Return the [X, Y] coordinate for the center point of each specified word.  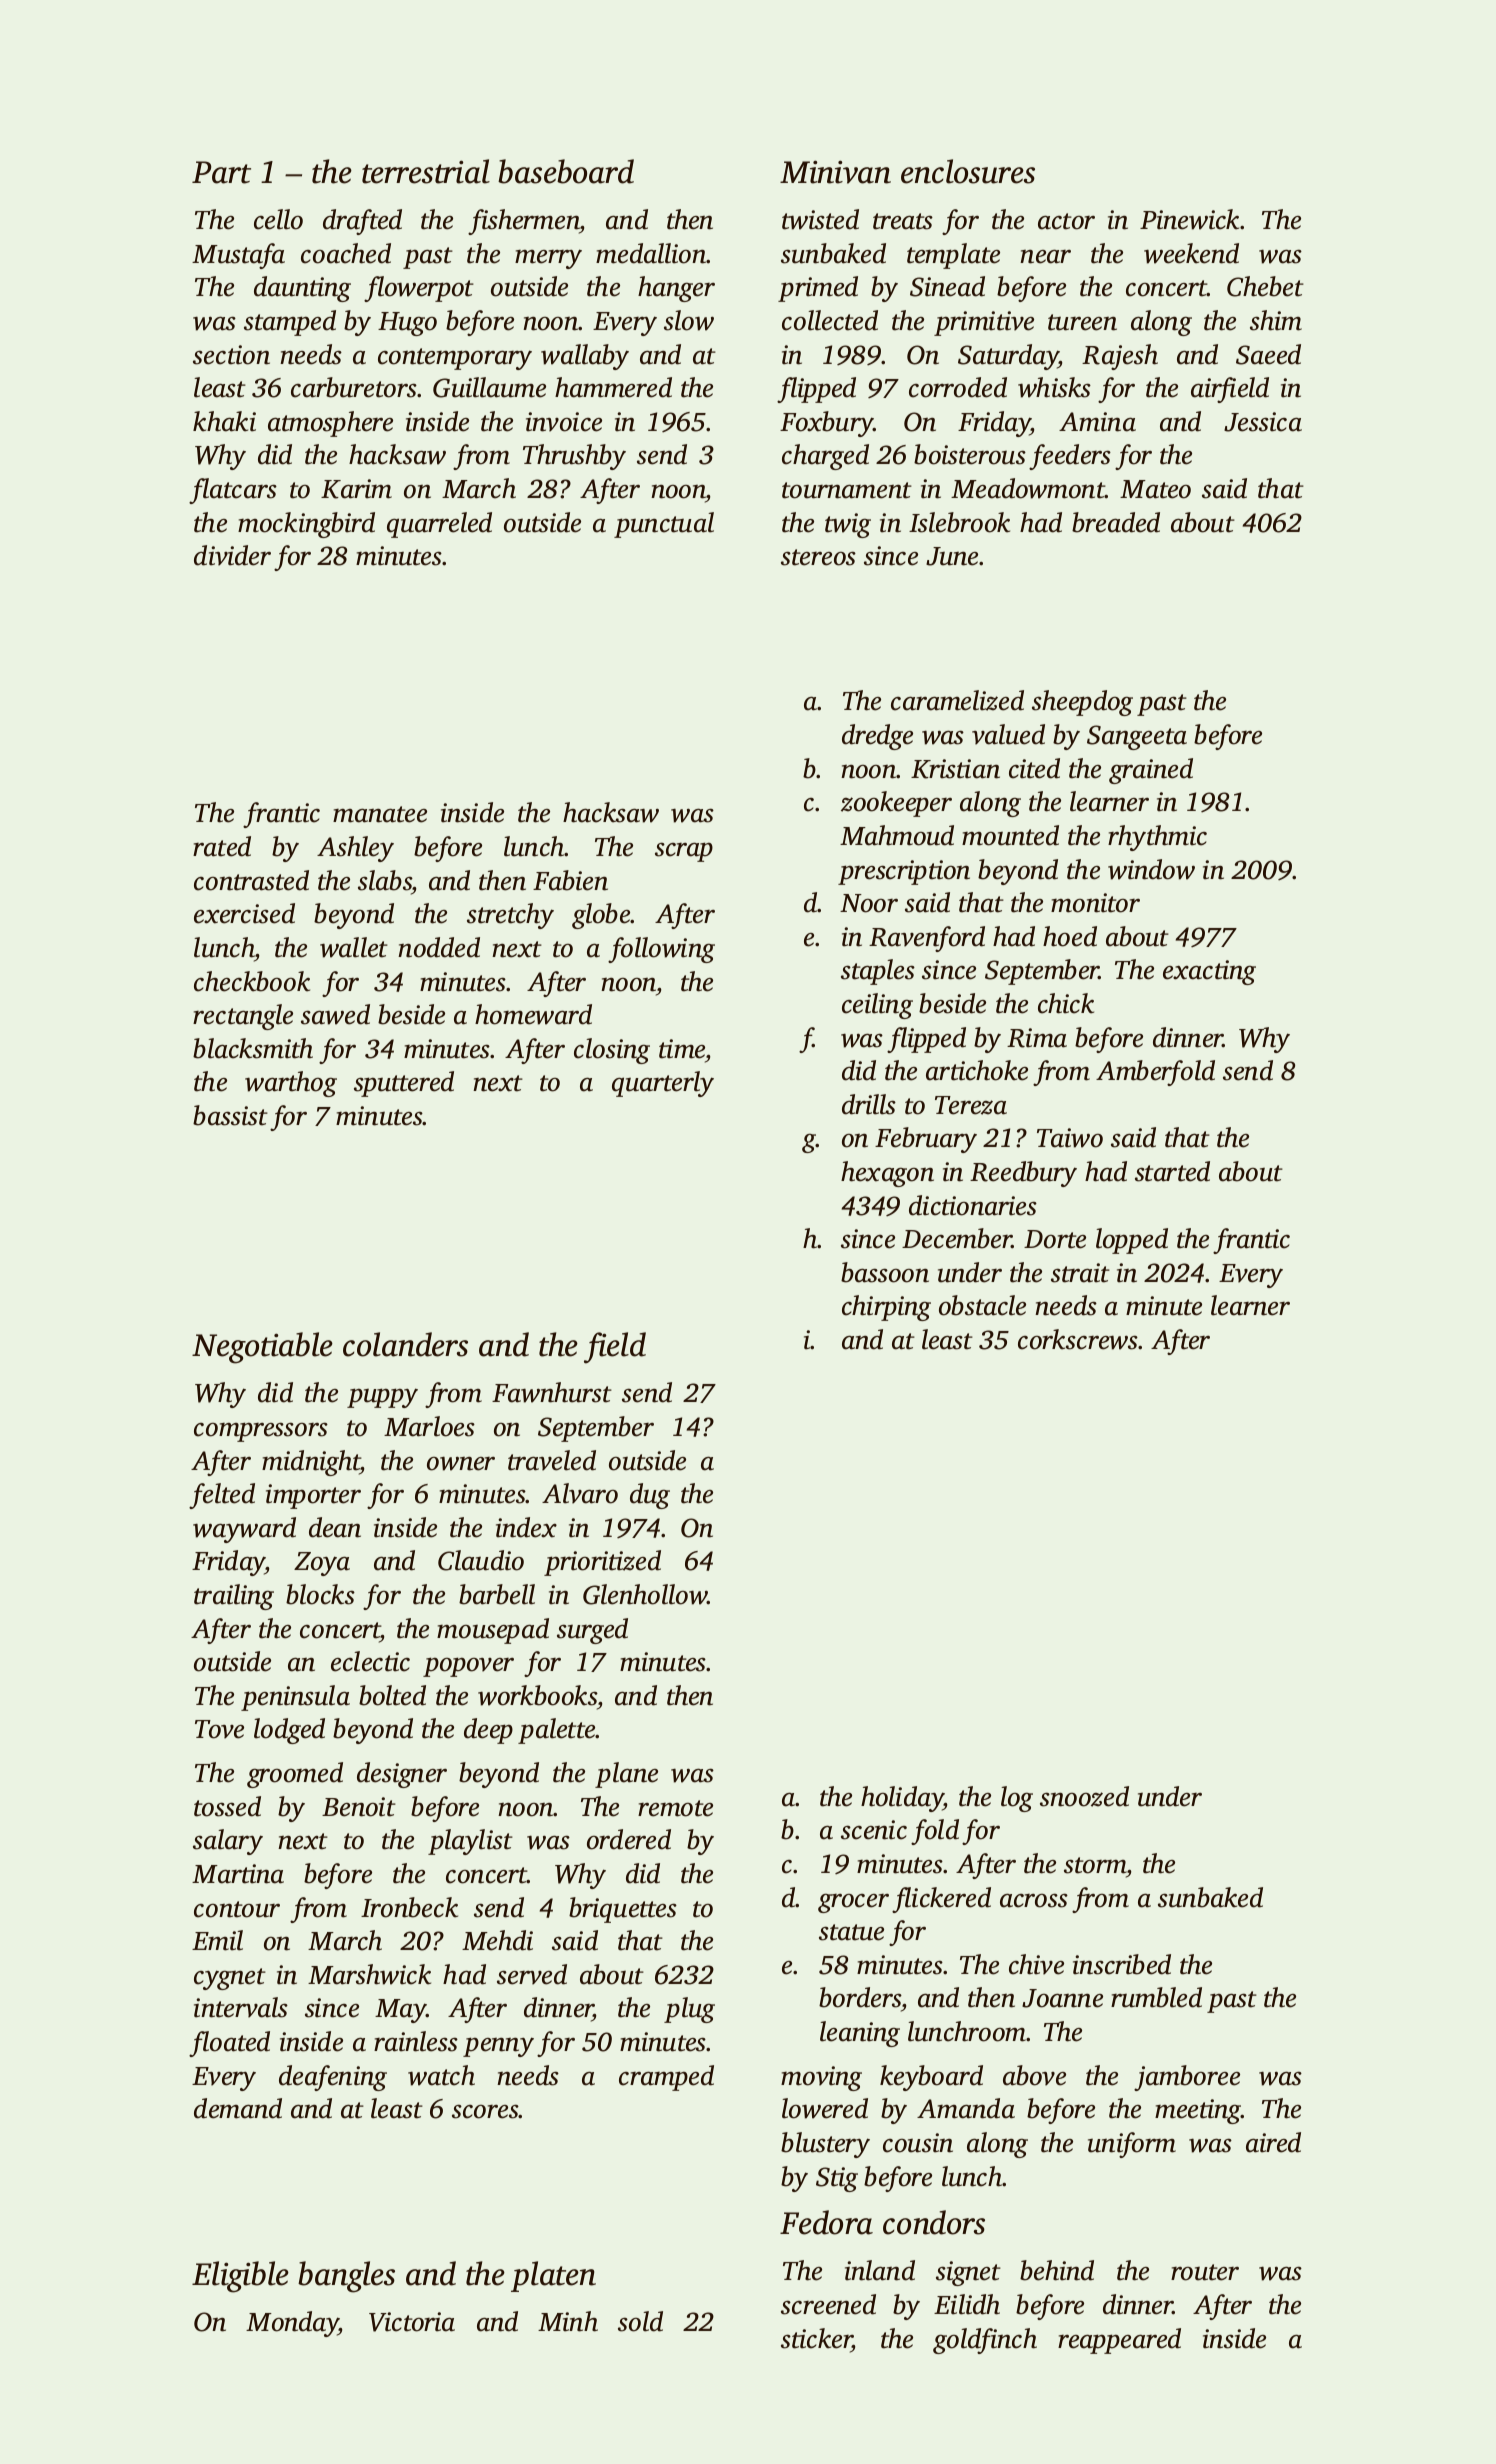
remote [675, 1808]
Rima [1037, 1038]
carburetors [354, 387]
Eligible [240, 2277]
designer [402, 1775]
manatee [380, 814]
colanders [405, 1344]
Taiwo [1070, 1138]
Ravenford [927, 939]
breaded [1116, 522]
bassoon [885, 1272]
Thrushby [574, 457]
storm [1095, 1865]
